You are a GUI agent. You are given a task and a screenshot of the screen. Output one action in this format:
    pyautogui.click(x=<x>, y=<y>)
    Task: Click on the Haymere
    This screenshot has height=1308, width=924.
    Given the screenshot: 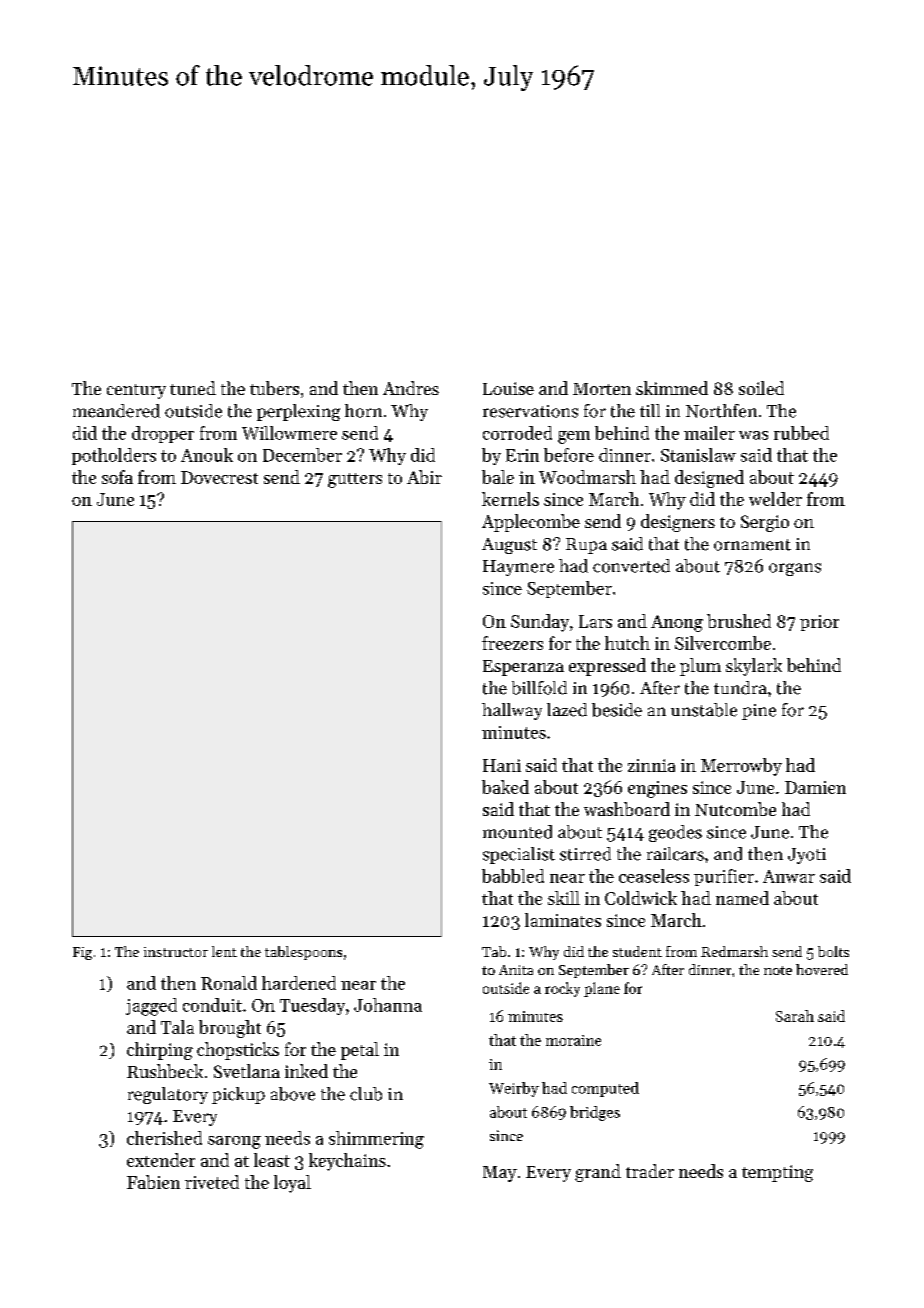 What is the action you would take?
    pyautogui.click(x=518, y=568)
